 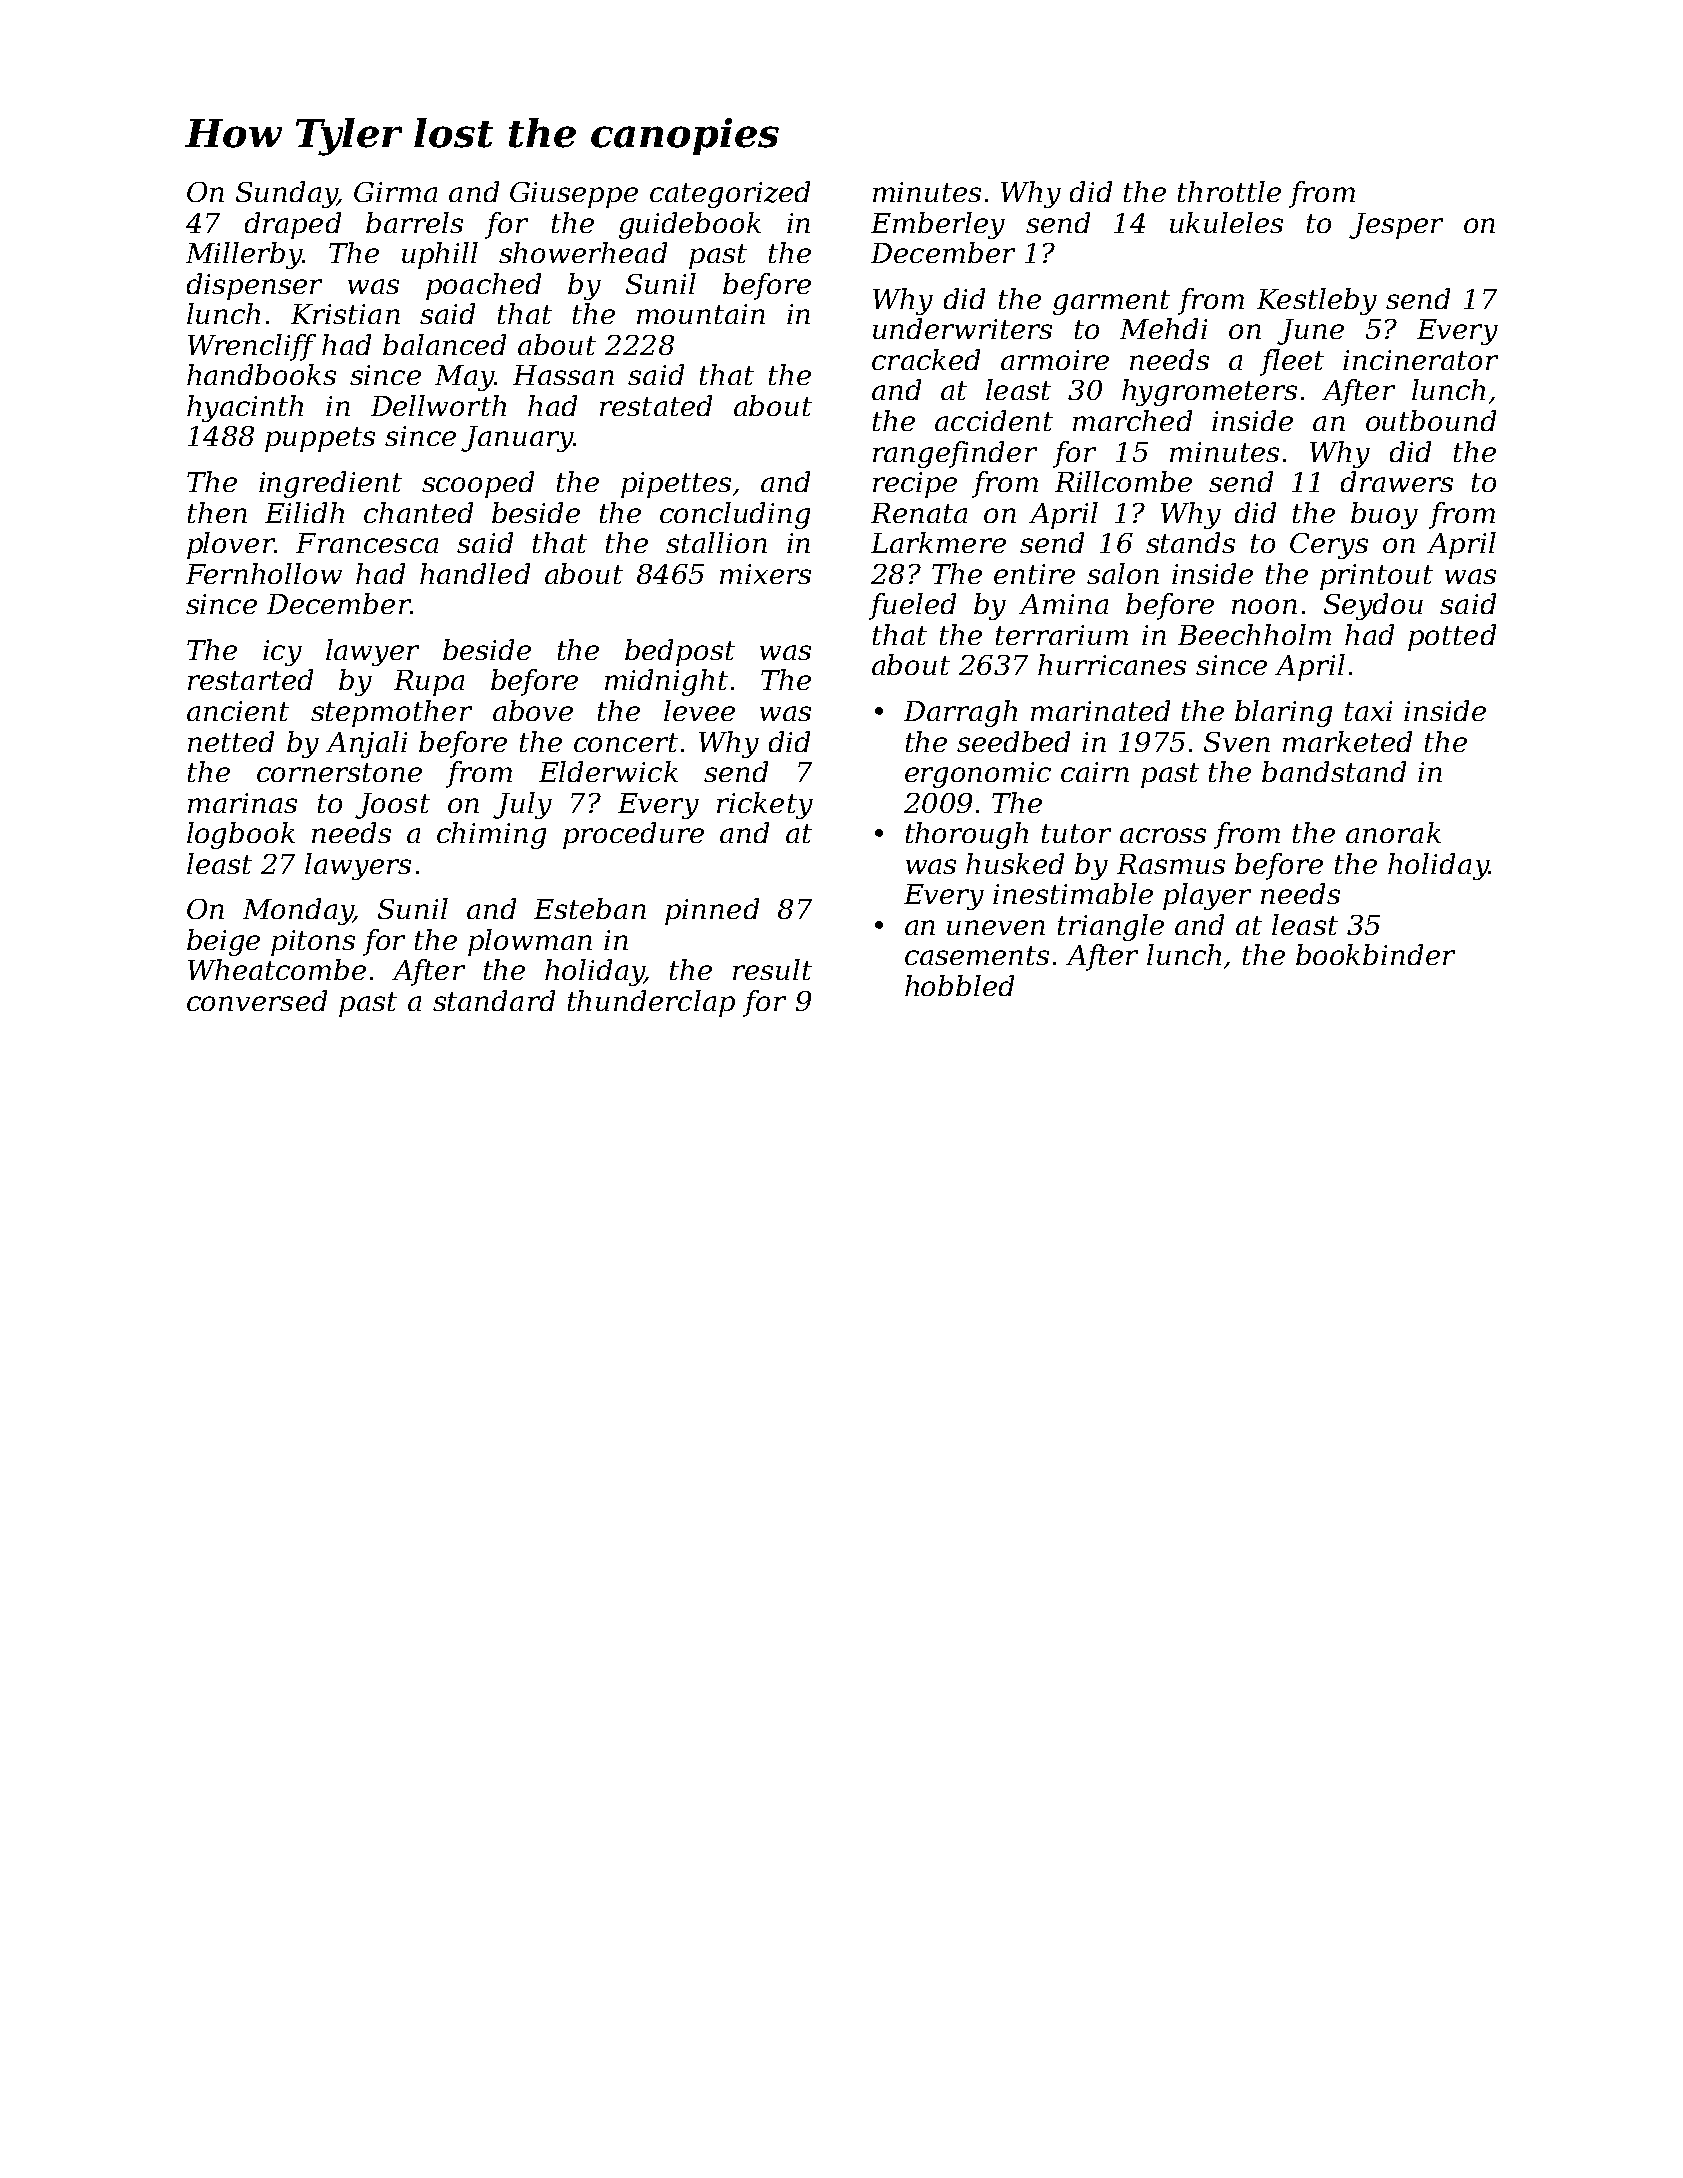 I want to click on concluding, so click(x=735, y=515).
